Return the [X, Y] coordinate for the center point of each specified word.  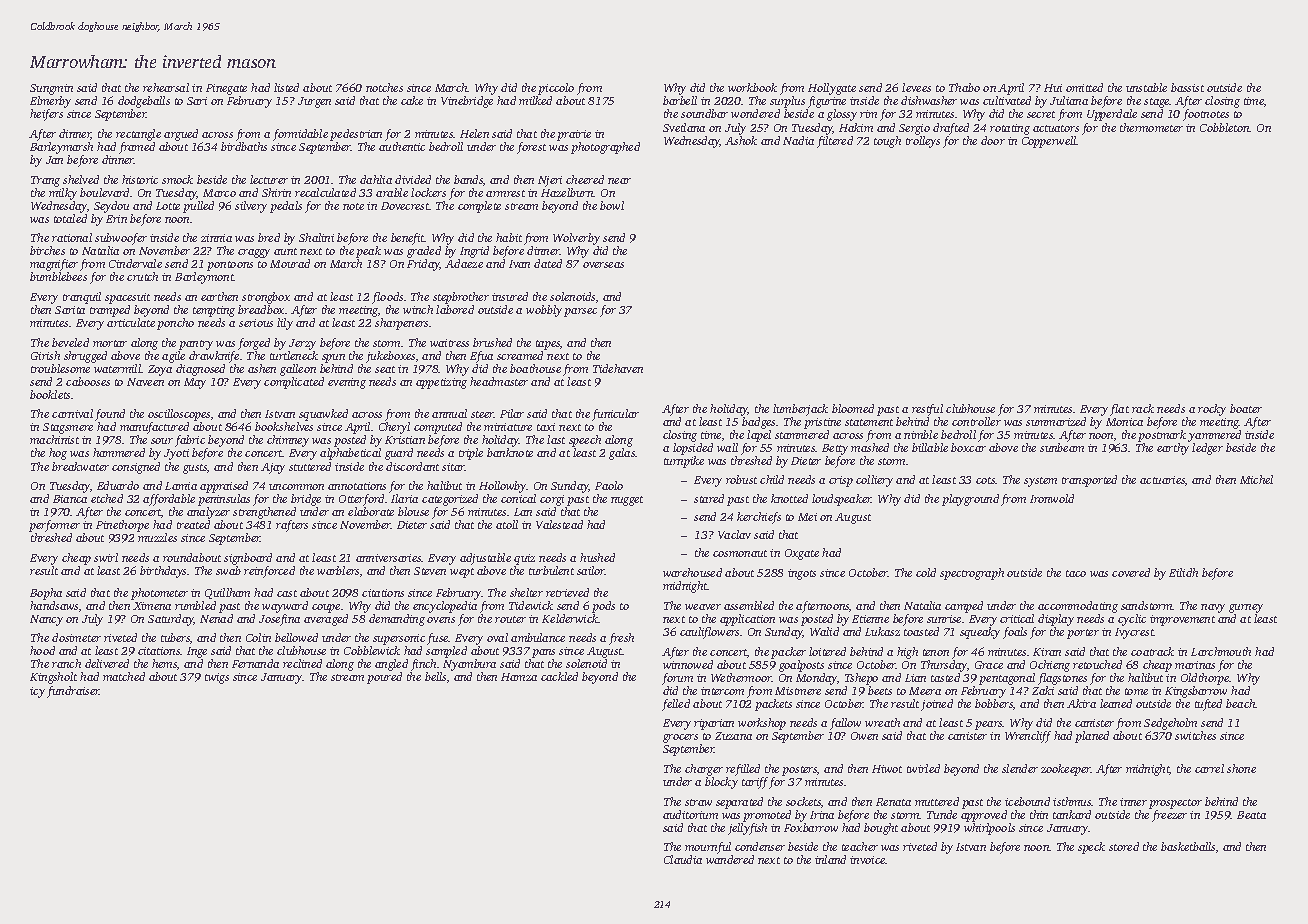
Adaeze [464, 263]
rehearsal [166, 87]
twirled [923, 768]
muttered [937, 801]
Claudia [683, 859]
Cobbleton [1225, 127]
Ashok [741, 140]
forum [677, 679]
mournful [708, 848]
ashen [262, 368]
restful [927, 410]
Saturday [171, 620]
